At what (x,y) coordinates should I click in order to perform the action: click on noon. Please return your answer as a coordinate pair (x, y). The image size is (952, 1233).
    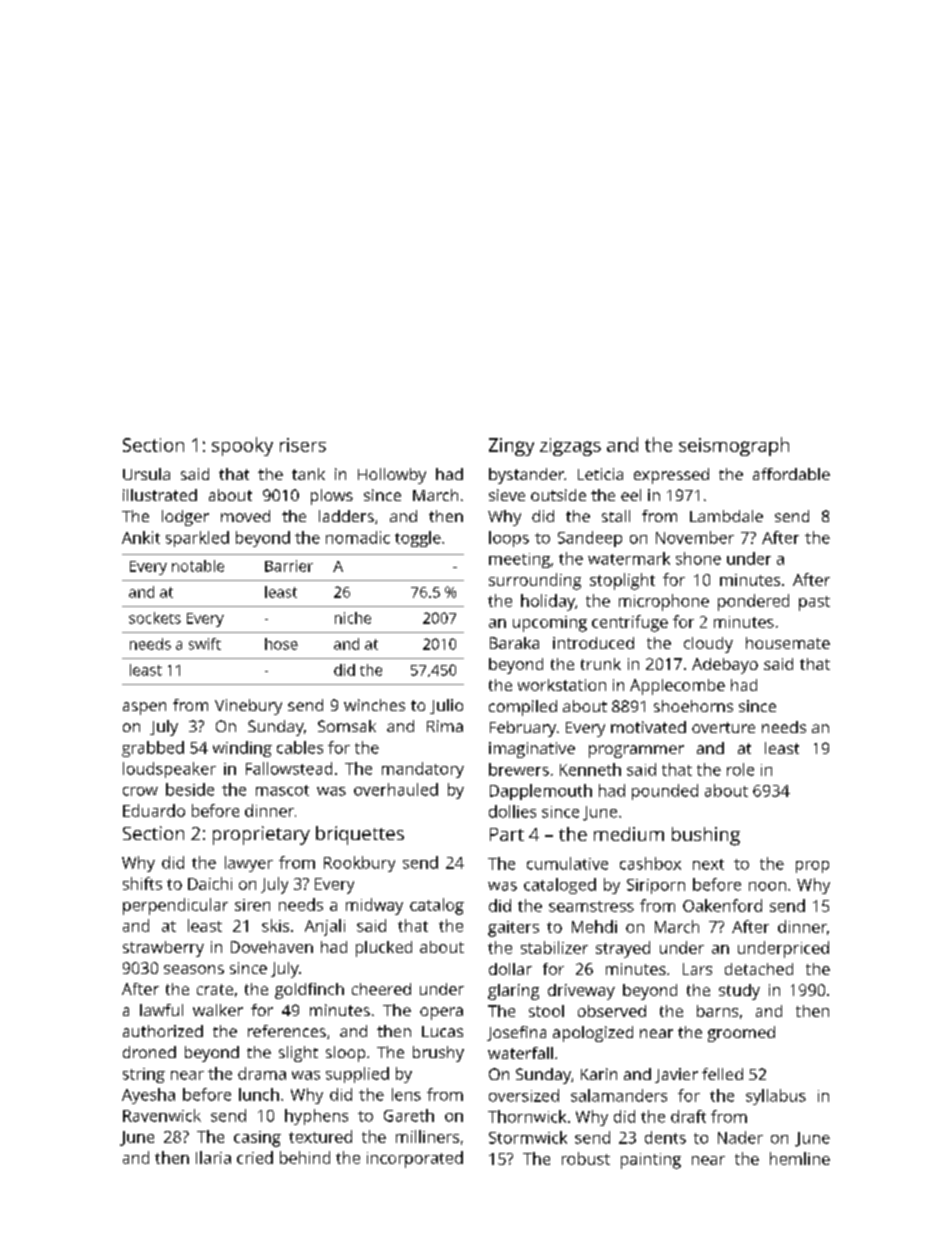
    Looking at the image, I should click on (767, 886).
